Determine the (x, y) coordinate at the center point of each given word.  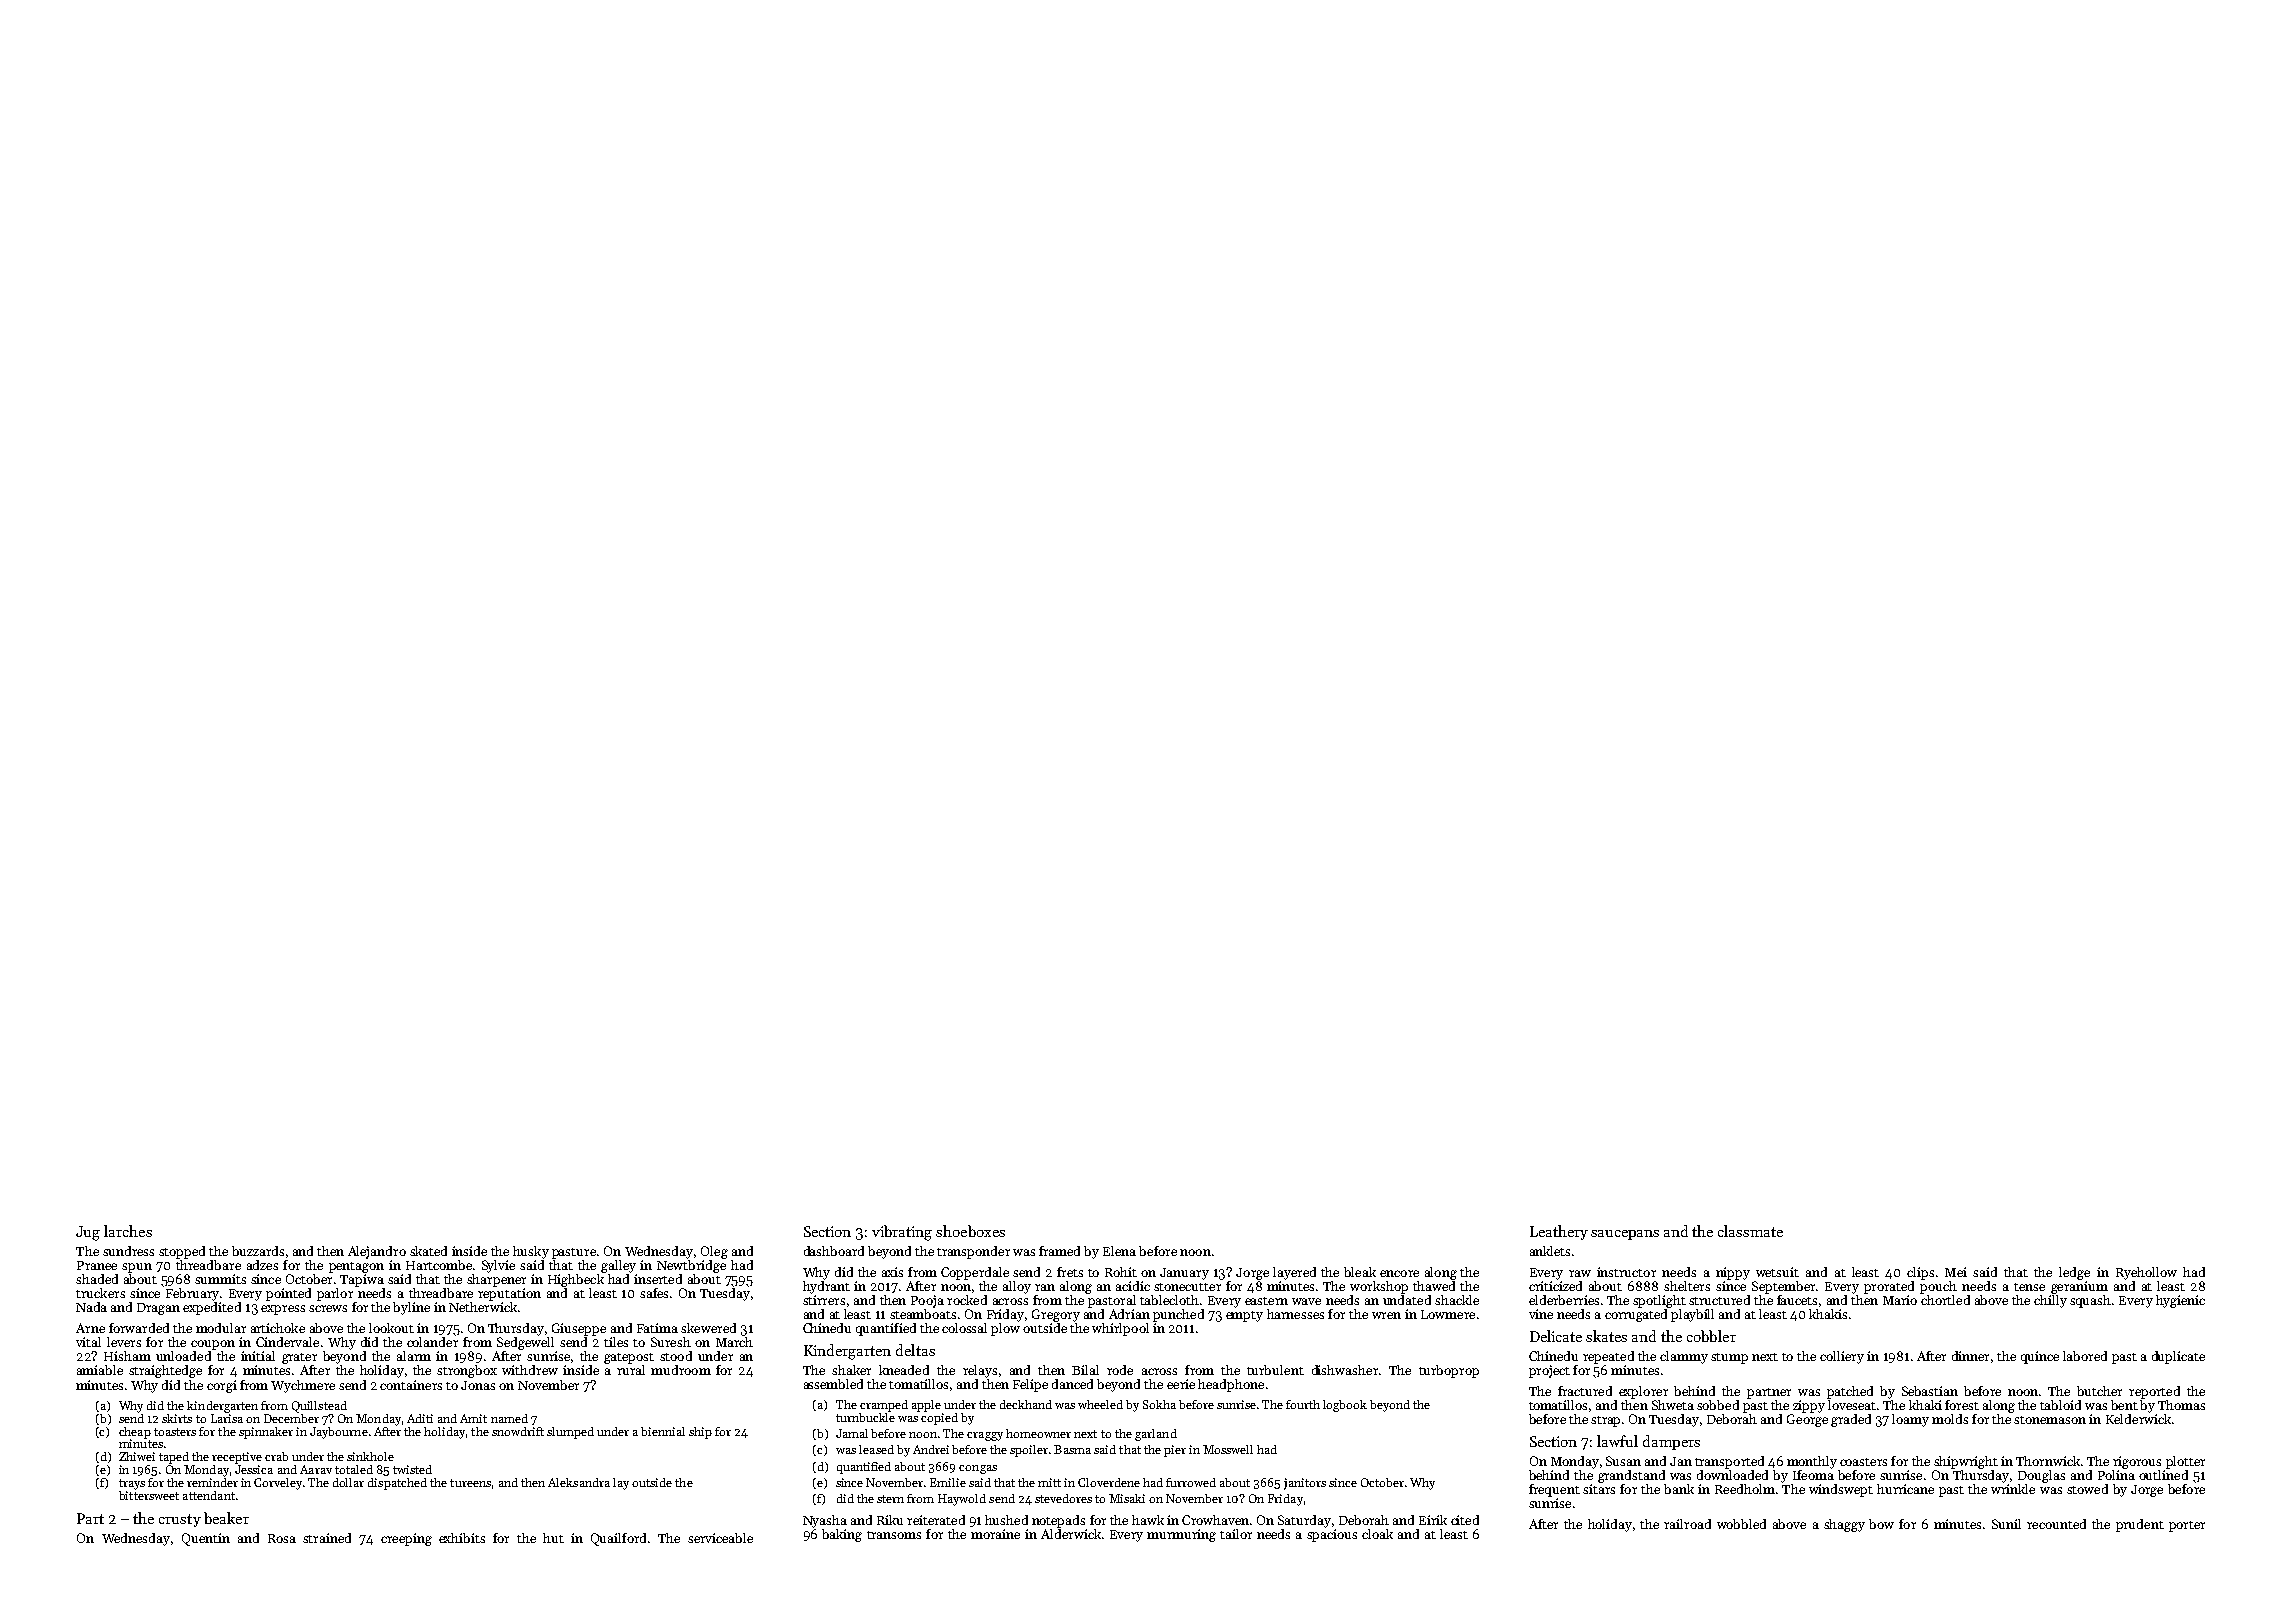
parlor (335, 1294)
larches (128, 1231)
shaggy (1844, 1525)
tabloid (2060, 1405)
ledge (2074, 1273)
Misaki (1127, 1498)
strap (1605, 1421)
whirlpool (1120, 1329)
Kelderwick (2138, 1419)
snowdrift (518, 1431)
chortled (1945, 1300)
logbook (1345, 1406)
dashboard (834, 1251)
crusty (180, 1520)
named (509, 1418)
